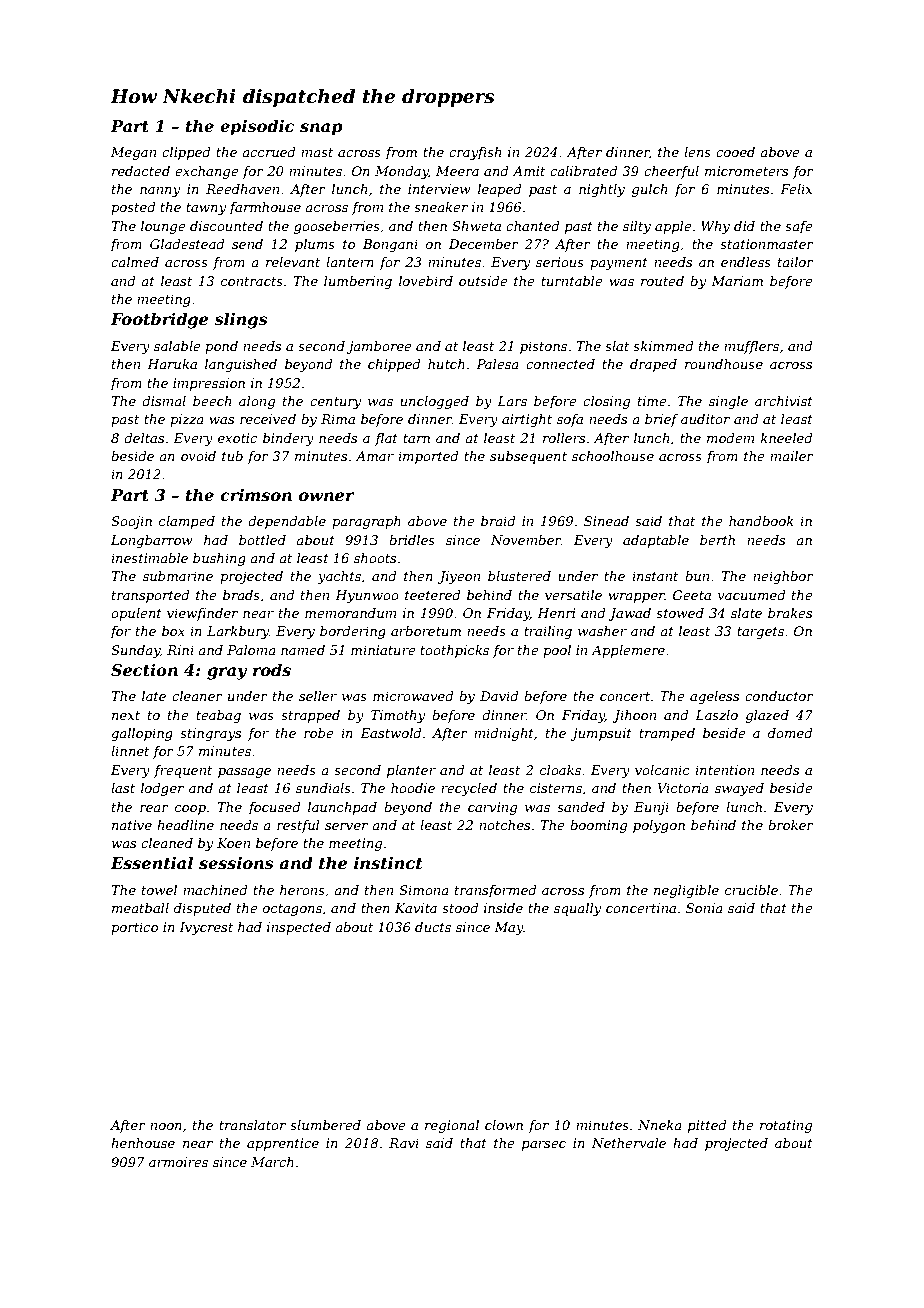 This screenshot has height=1308, width=924. I want to click on episodic, so click(257, 127).
